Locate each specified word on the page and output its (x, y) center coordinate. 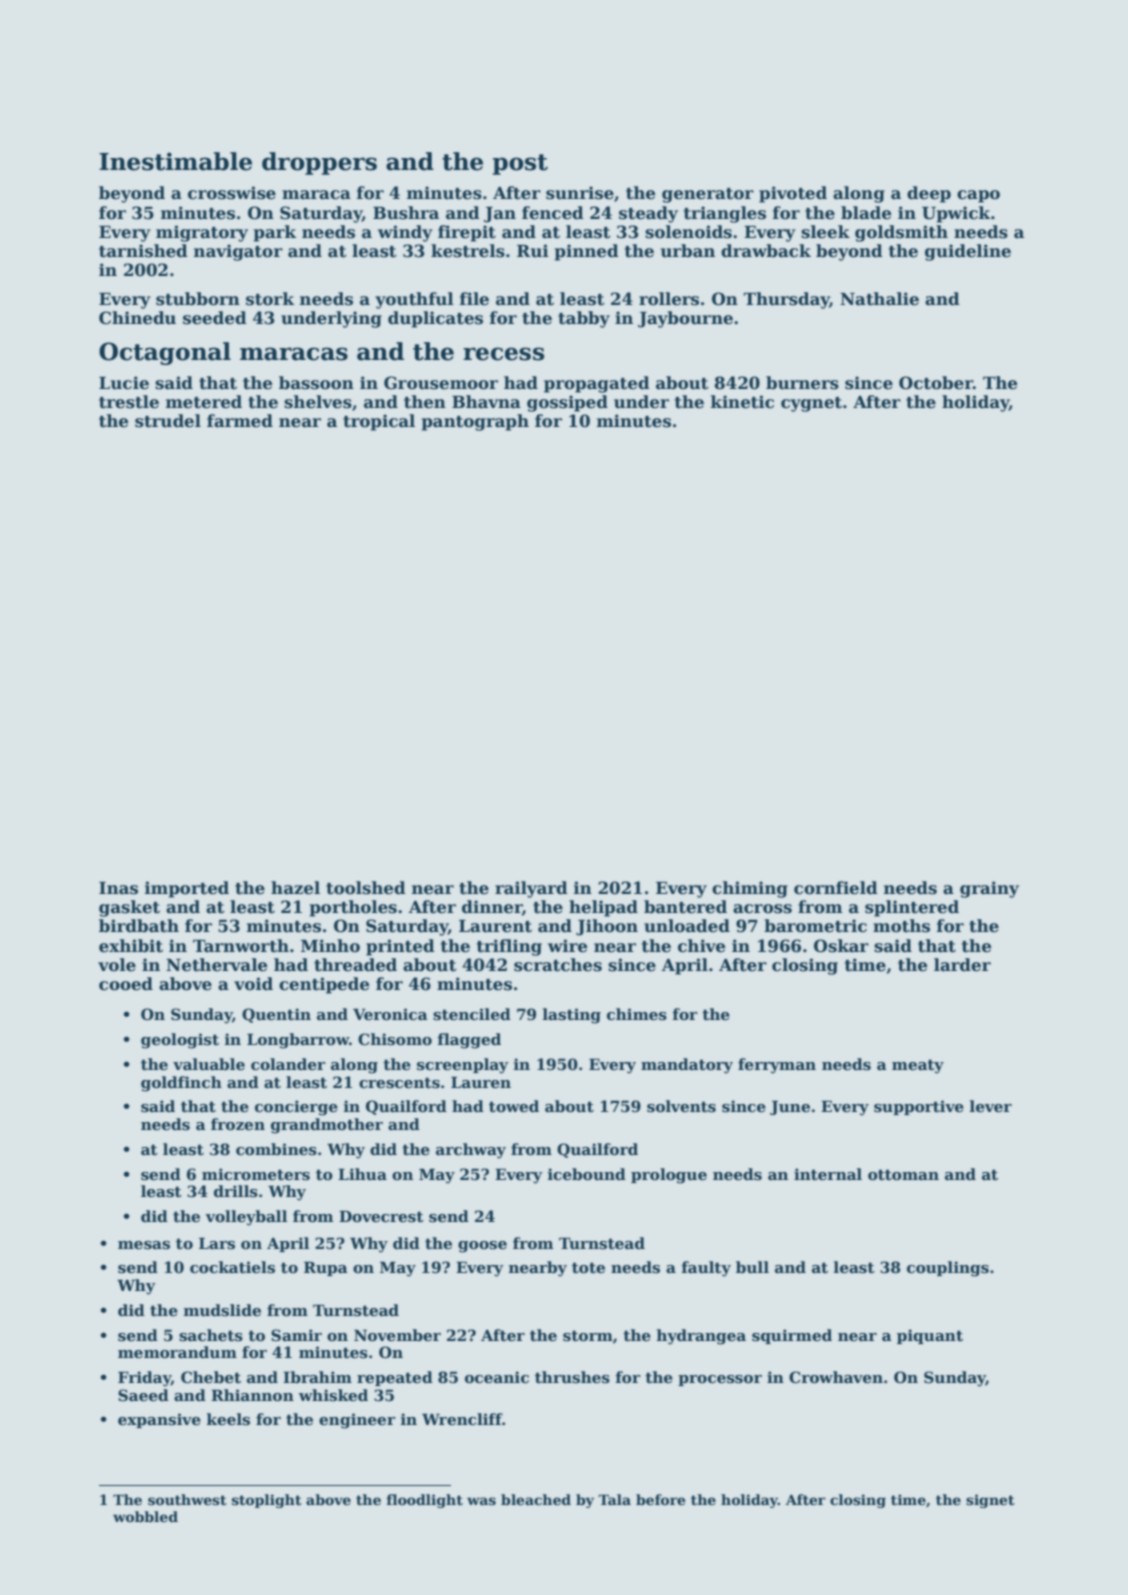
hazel (295, 888)
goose (482, 1247)
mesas (144, 1245)
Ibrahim (317, 1377)
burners (802, 383)
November (397, 1335)
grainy (989, 889)
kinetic (742, 402)
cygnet (811, 404)
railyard (531, 889)
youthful (414, 300)
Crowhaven (836, 1377)
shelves (318, 402)
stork (270, 299)
